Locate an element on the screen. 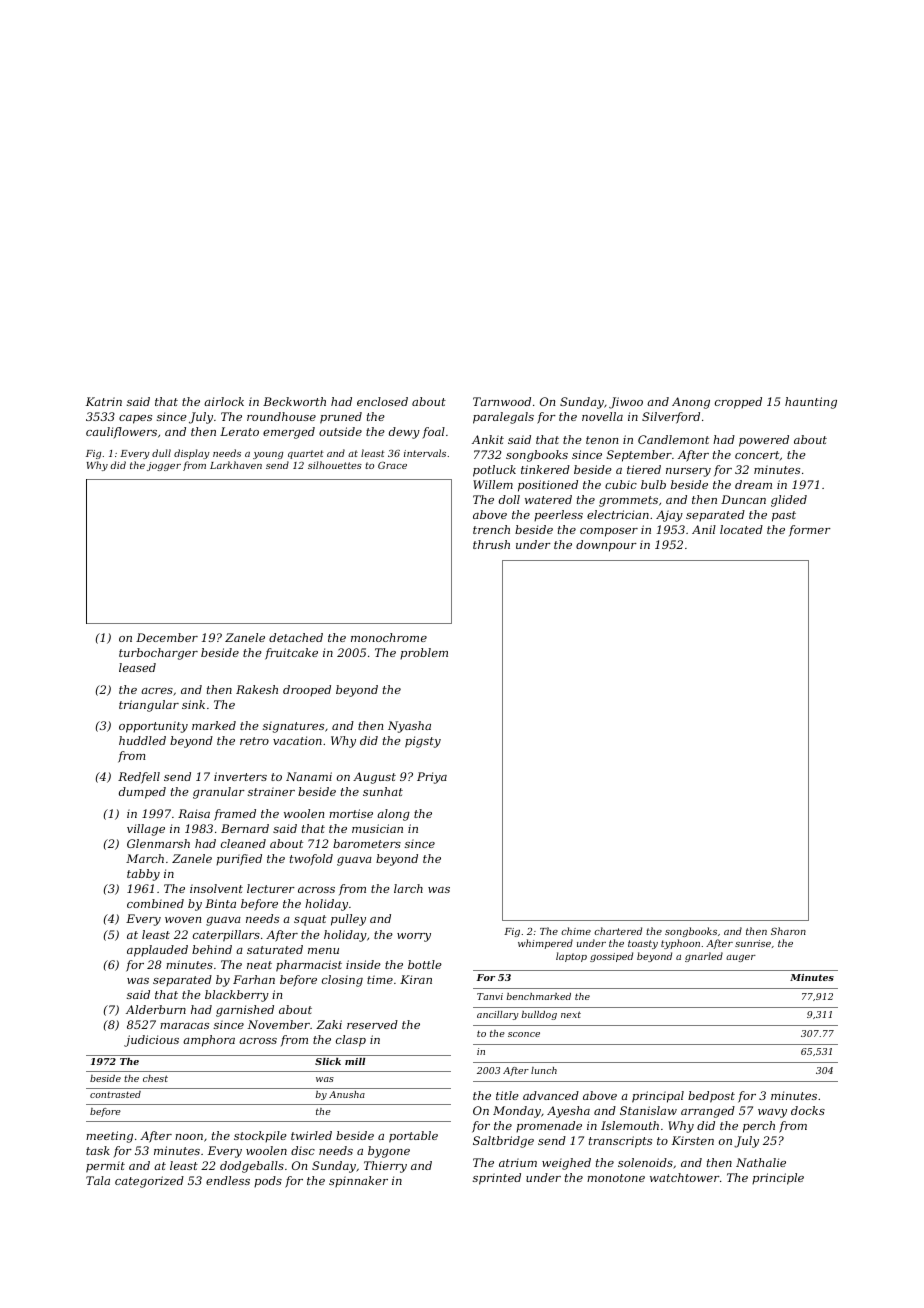 This screenshot has width=924, height=1308. cropped is located at coordinates (738, 403).
